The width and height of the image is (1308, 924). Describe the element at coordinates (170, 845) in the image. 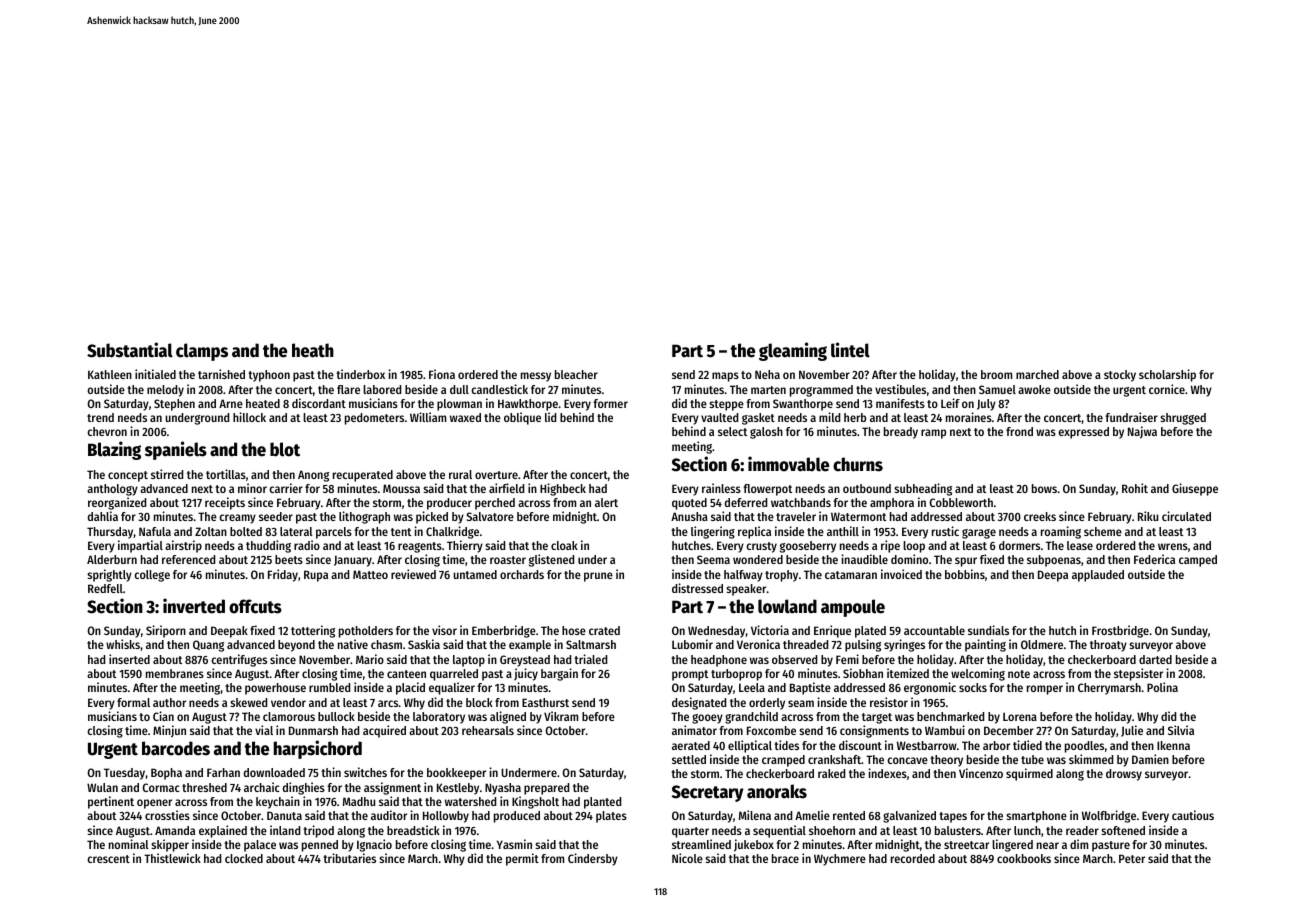

I see `skipper` at that location.
